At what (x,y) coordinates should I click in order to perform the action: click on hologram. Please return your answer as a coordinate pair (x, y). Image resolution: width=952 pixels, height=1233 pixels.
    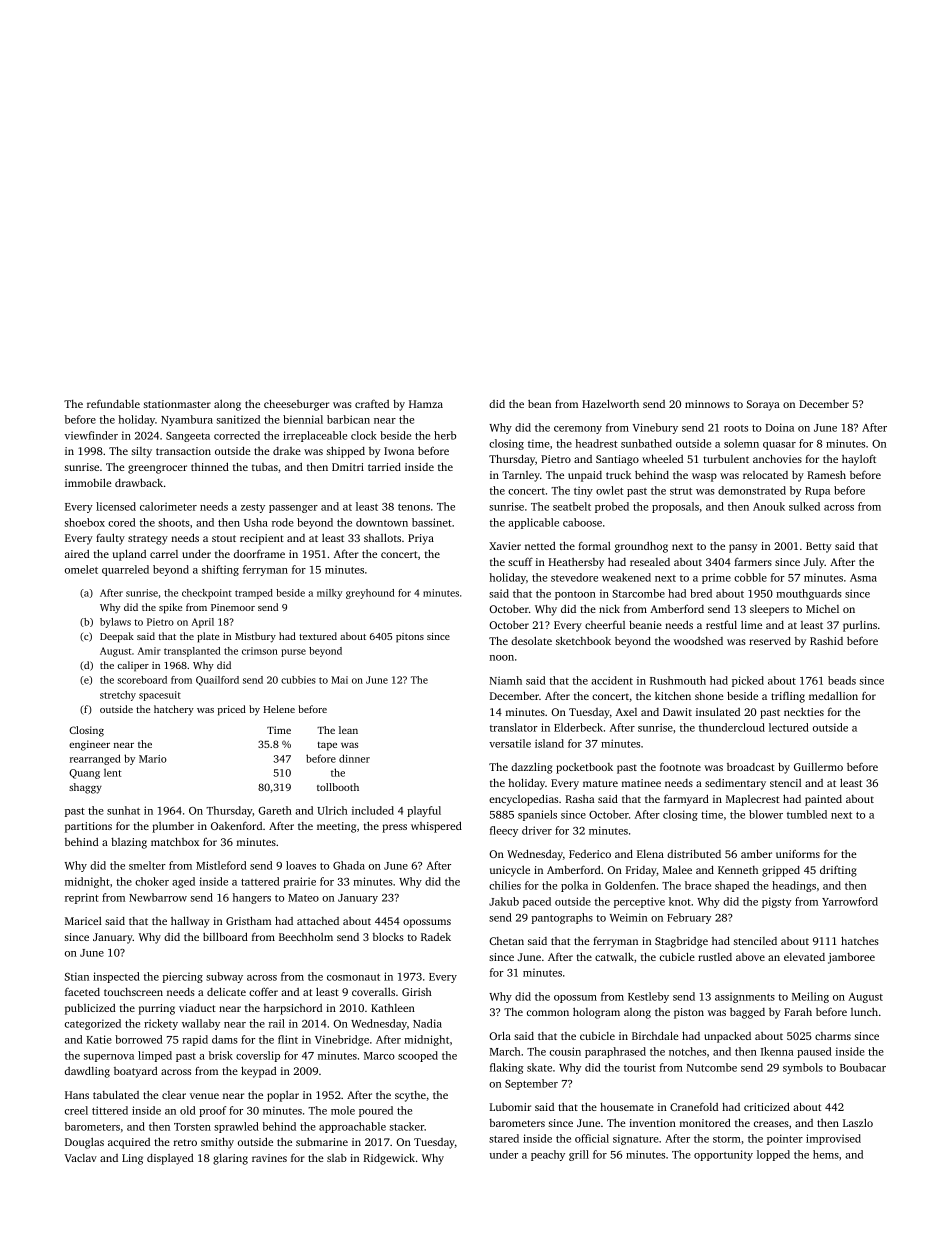
    Looking at the image, I should click on (596, 1013).
